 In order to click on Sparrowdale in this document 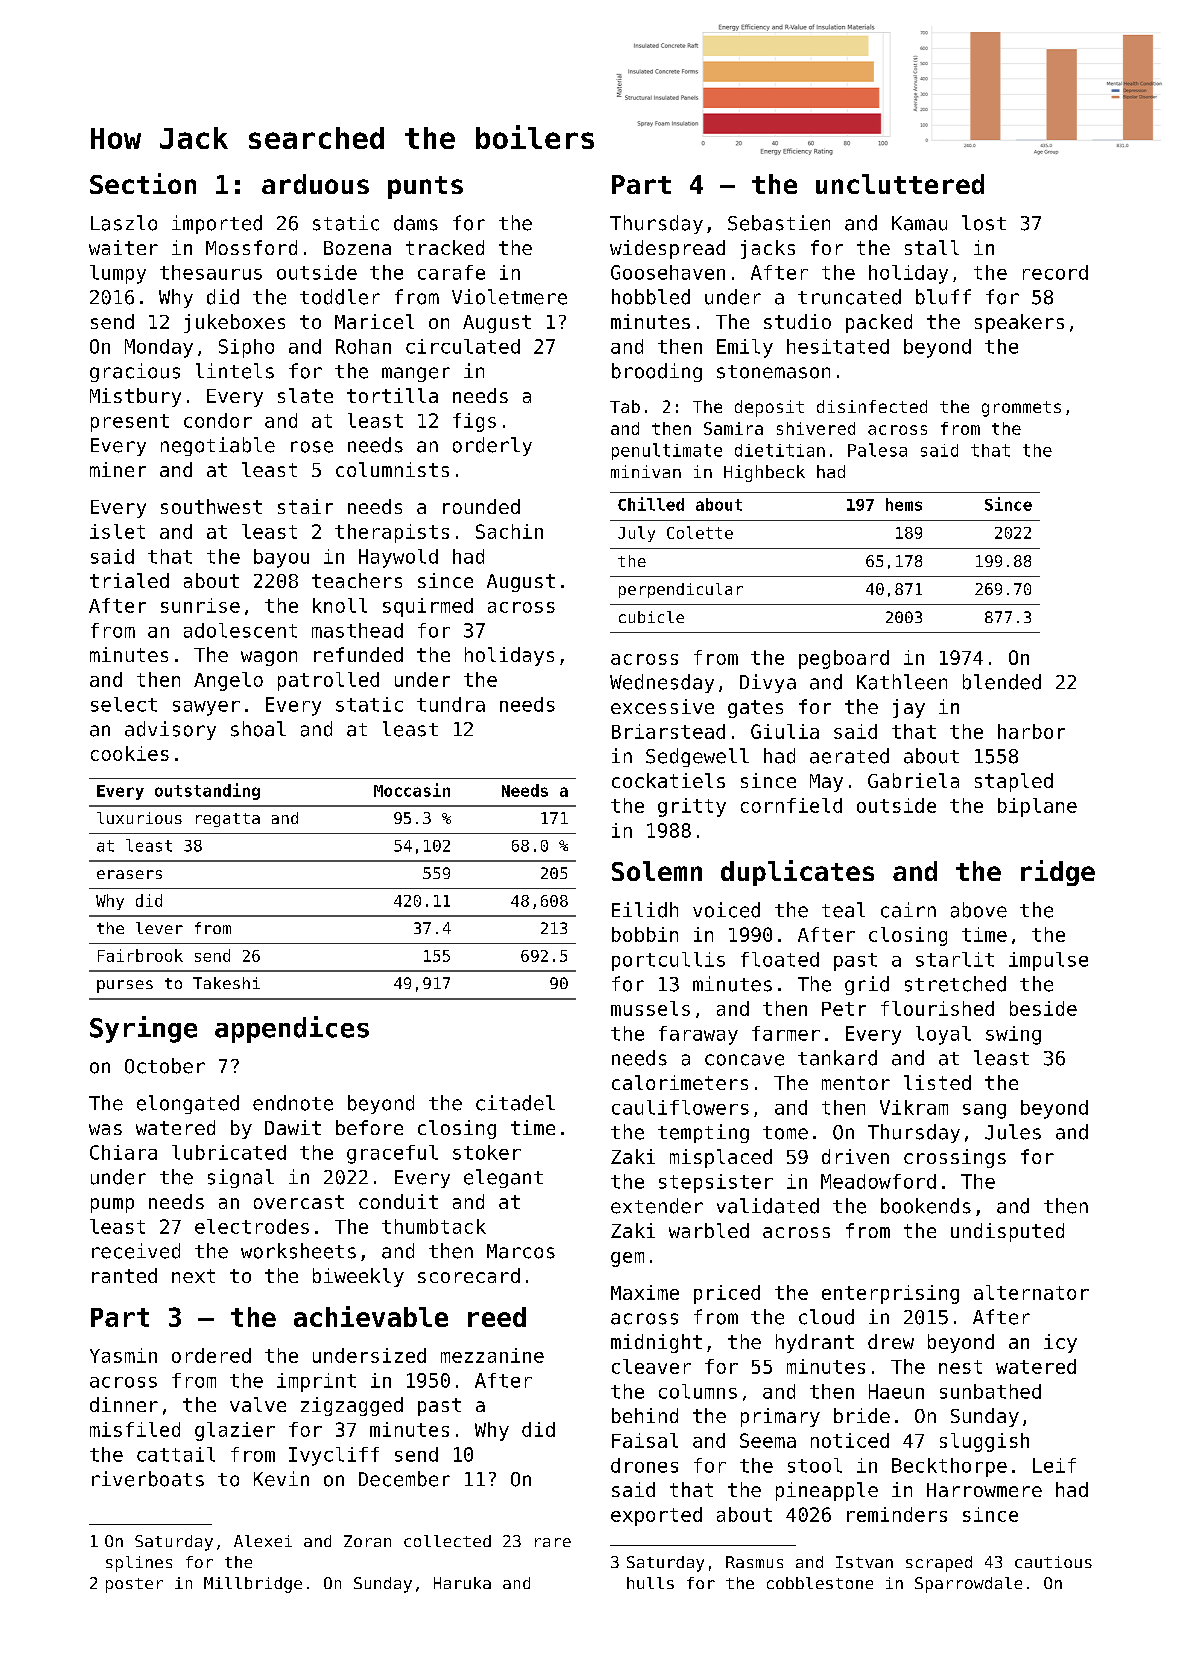, I will do `click(968, 1585)`.
